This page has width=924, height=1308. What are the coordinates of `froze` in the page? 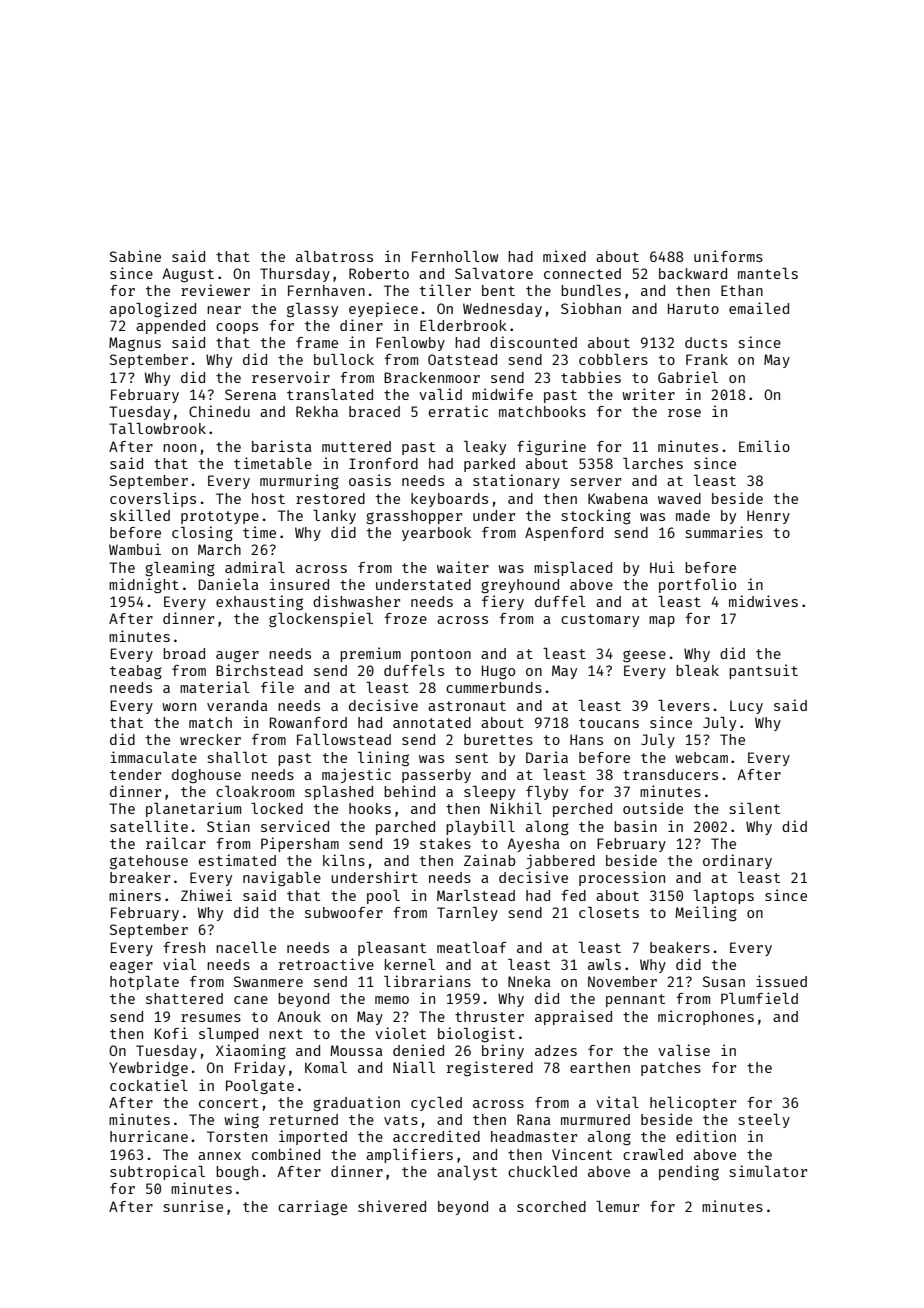 It's located at (405, 618).
